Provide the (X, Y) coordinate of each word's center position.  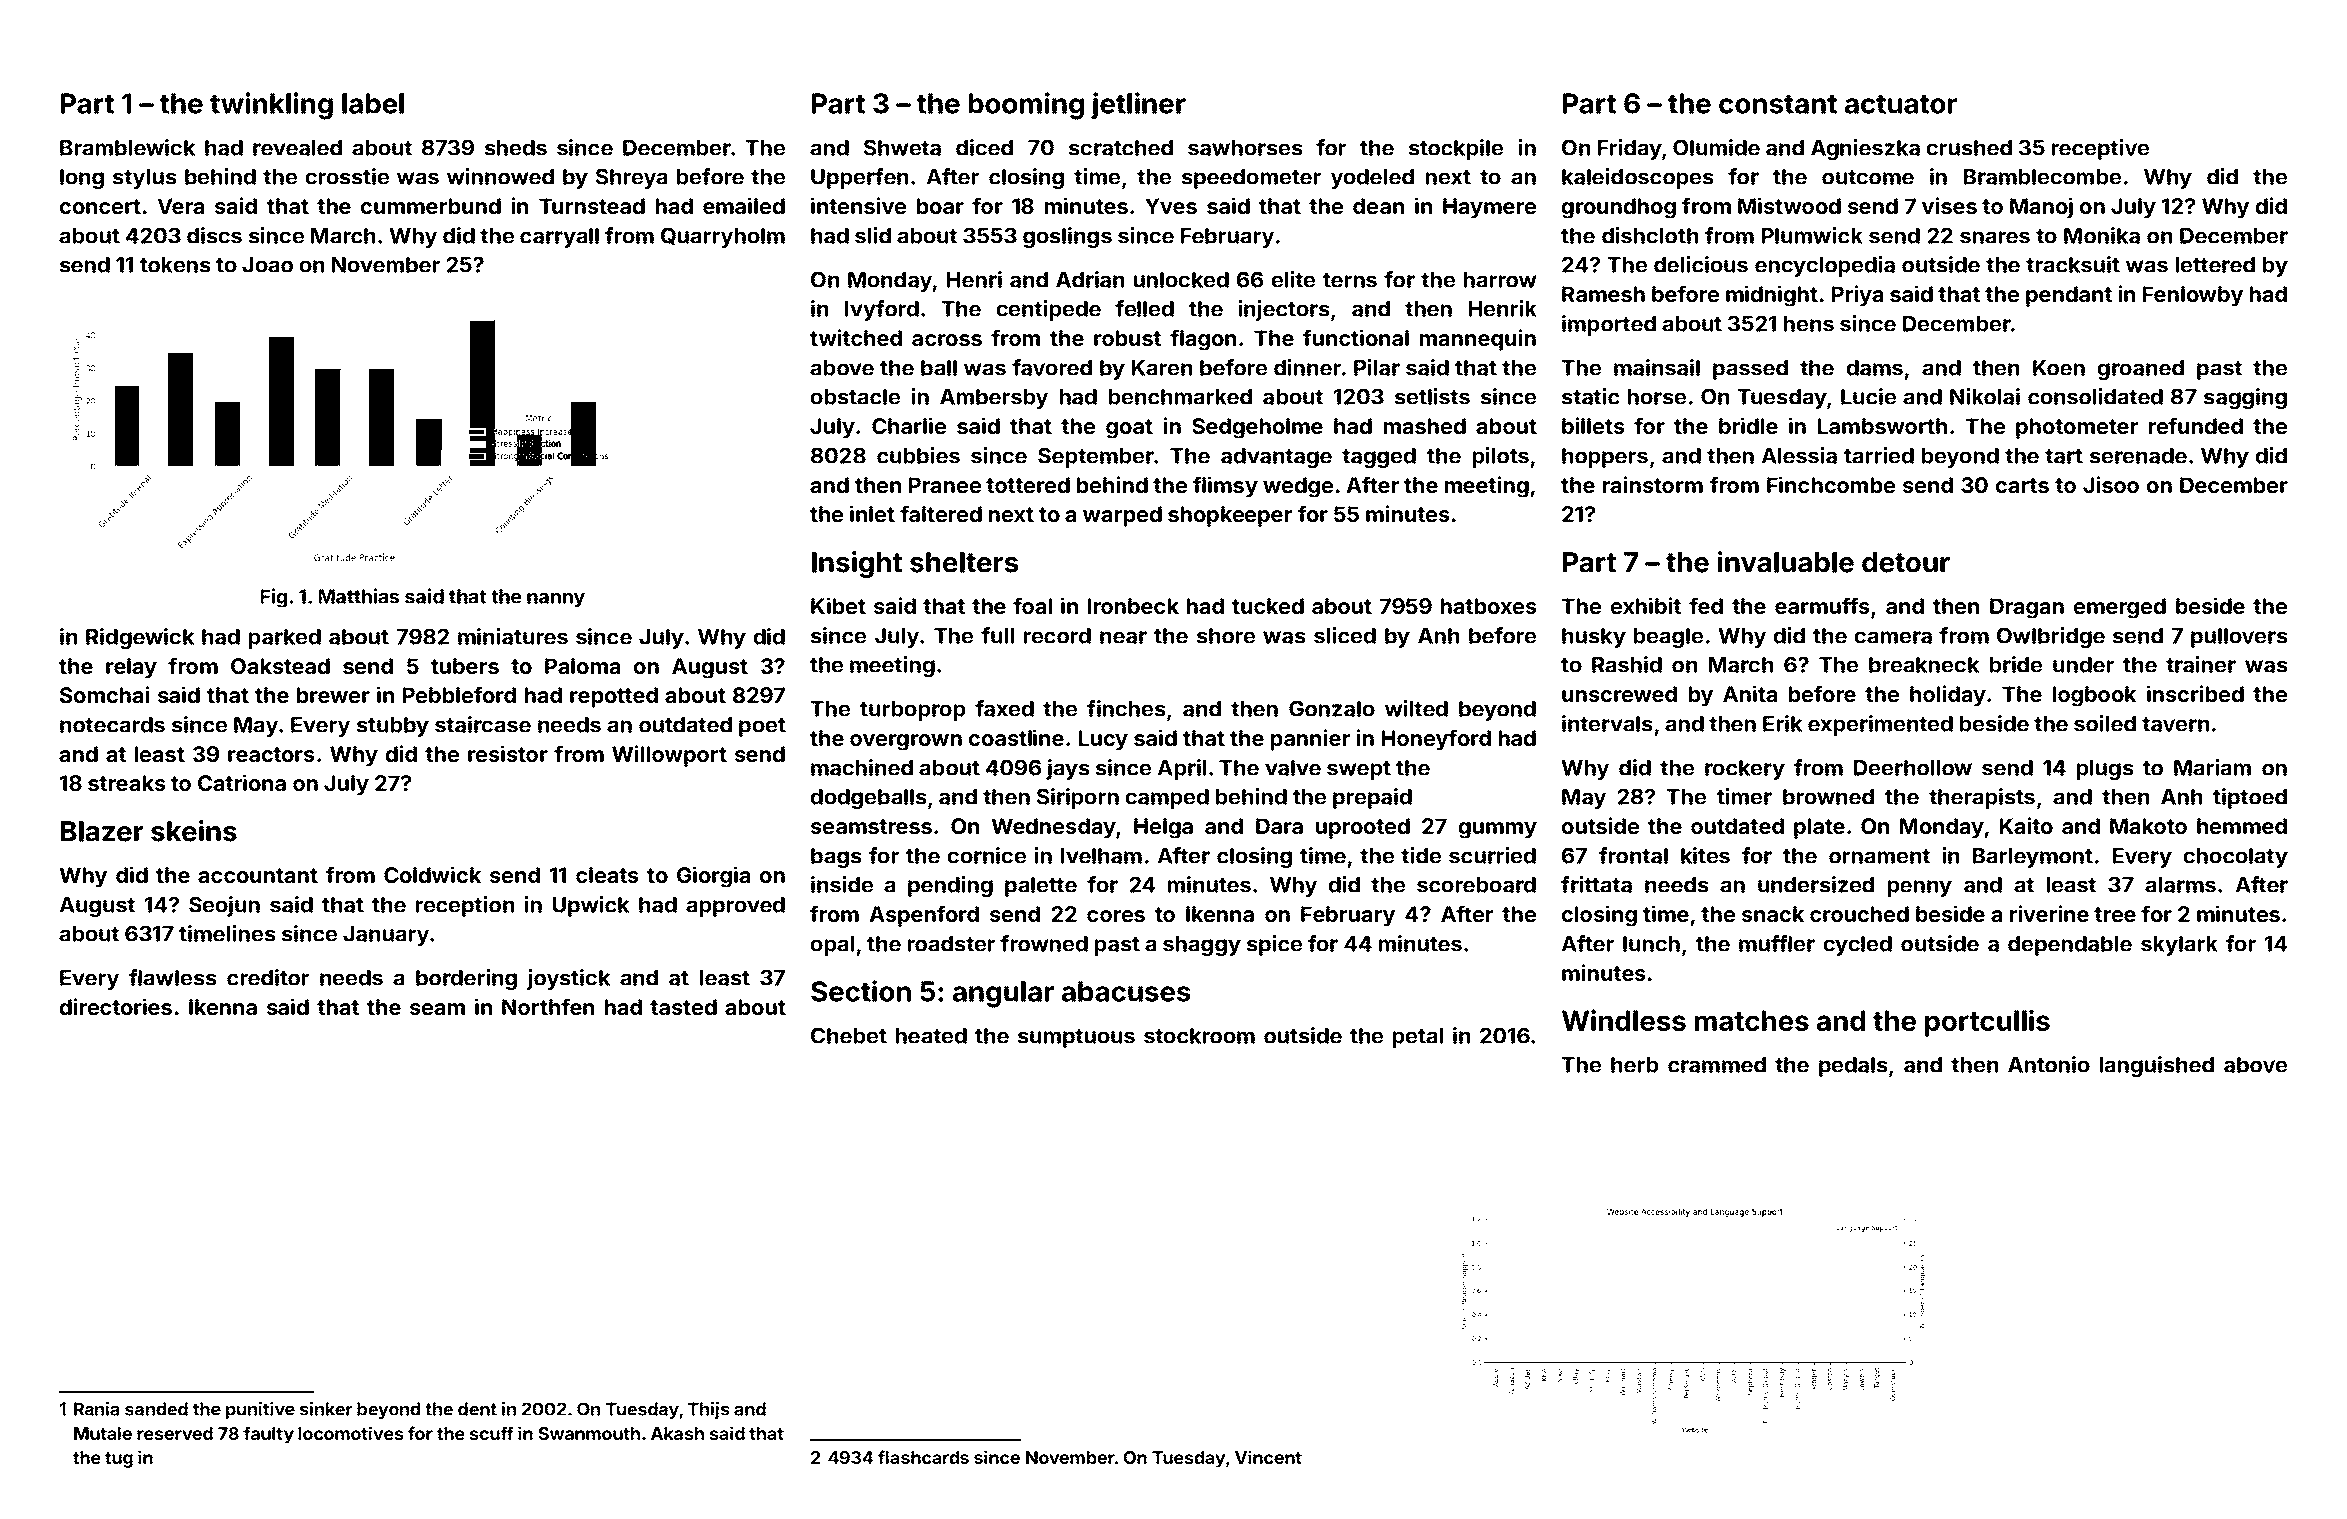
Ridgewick (140, 638)
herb (1634, 1065)
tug (119, 1460)
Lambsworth (1882, 426)
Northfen (548, 1006)
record (1057, 636)
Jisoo (2111, 484)
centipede (1049, 310)
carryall (559, 238)
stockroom (1199, 1036)
